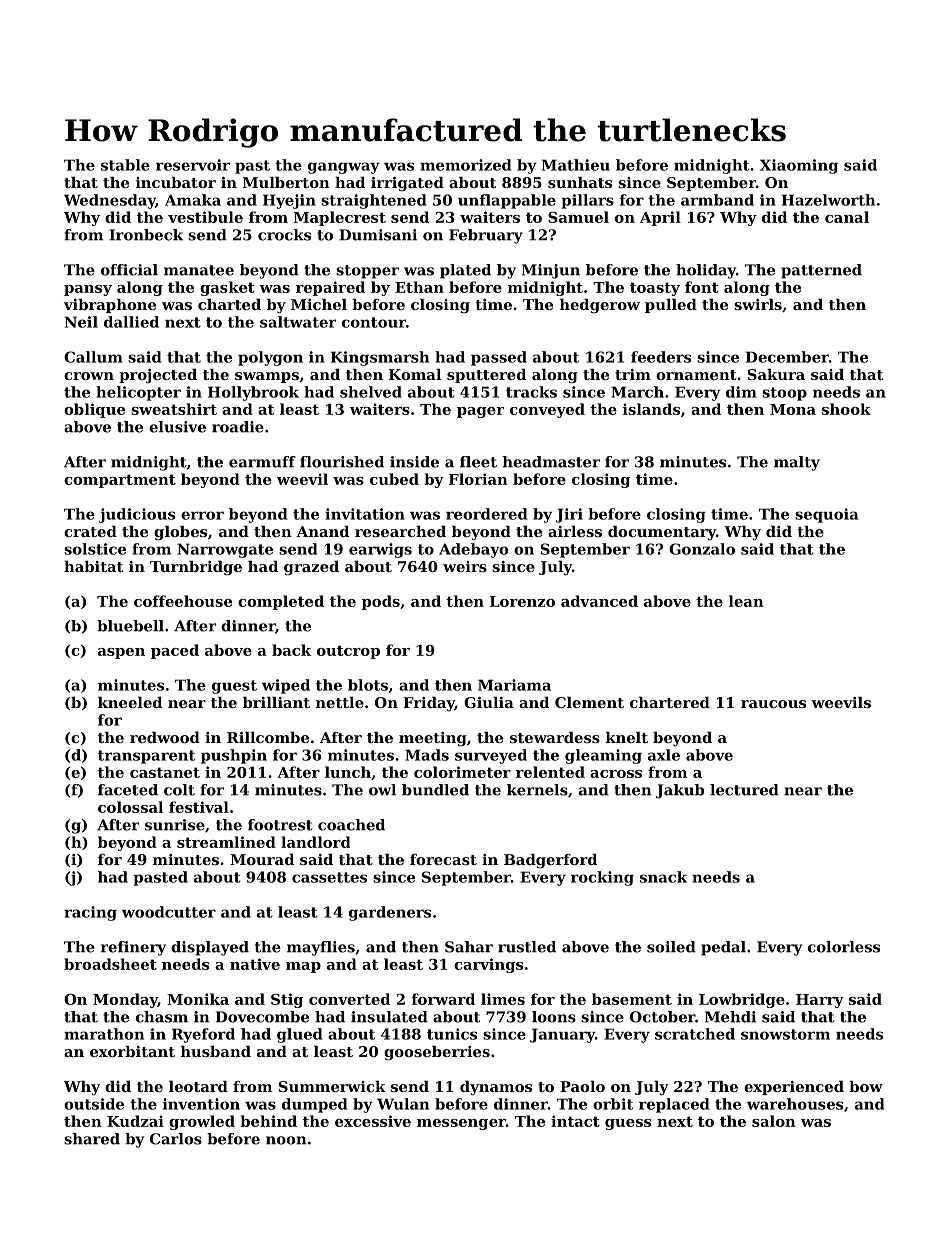 This screenshot has height=1233, width=952. What do you see at coordinates (499, 358) in the screenshot?
I see `passed` at bounding box center [499, 358].
